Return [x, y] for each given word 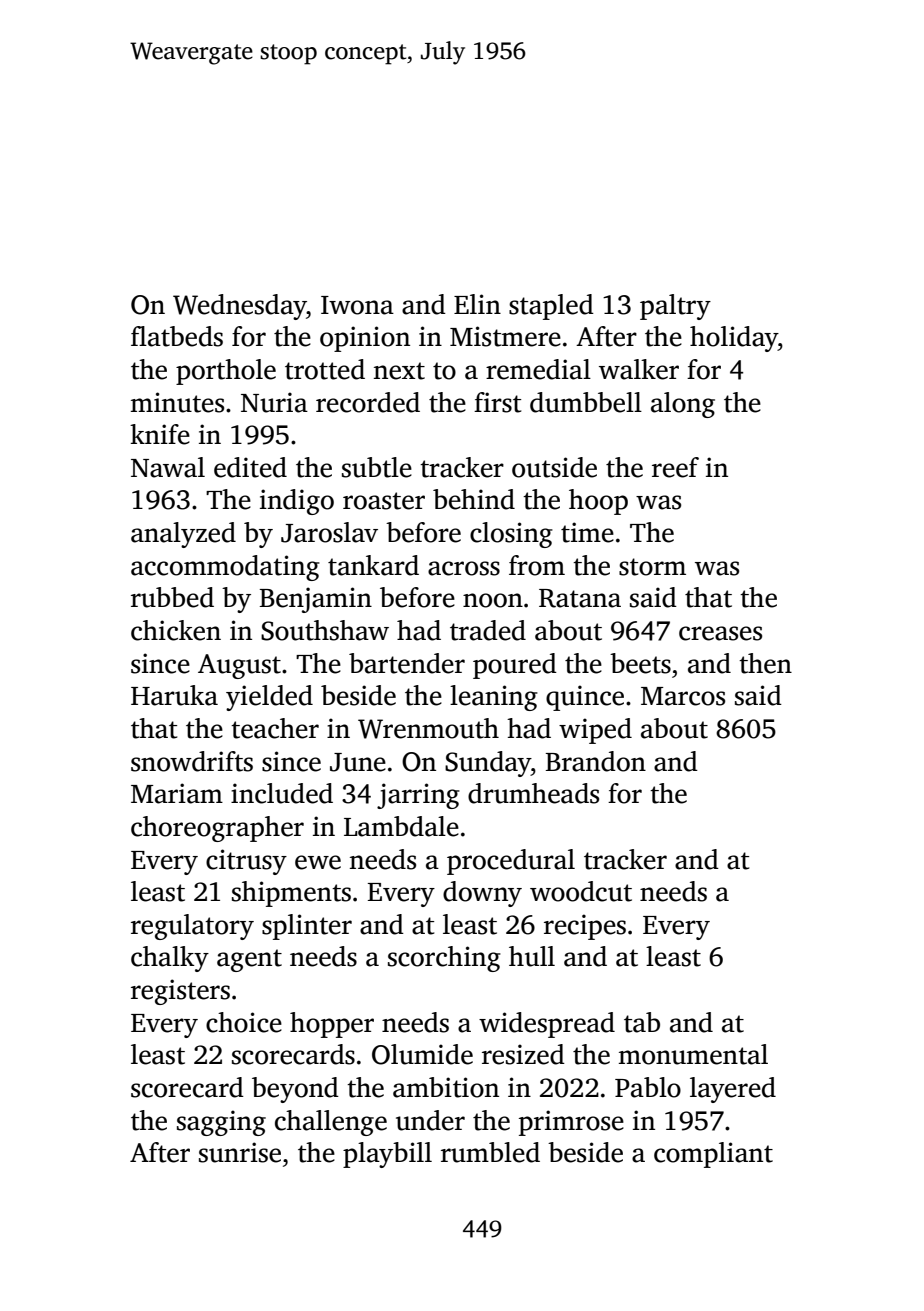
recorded [368, 402]
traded [488, 630]
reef [675, 467]
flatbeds [177, 336]
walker [639, 369]
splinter [307, 927]
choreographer [217, 829]
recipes [585, 927]
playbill [387, 1155]
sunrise [240, 1152]
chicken [176, 630]
